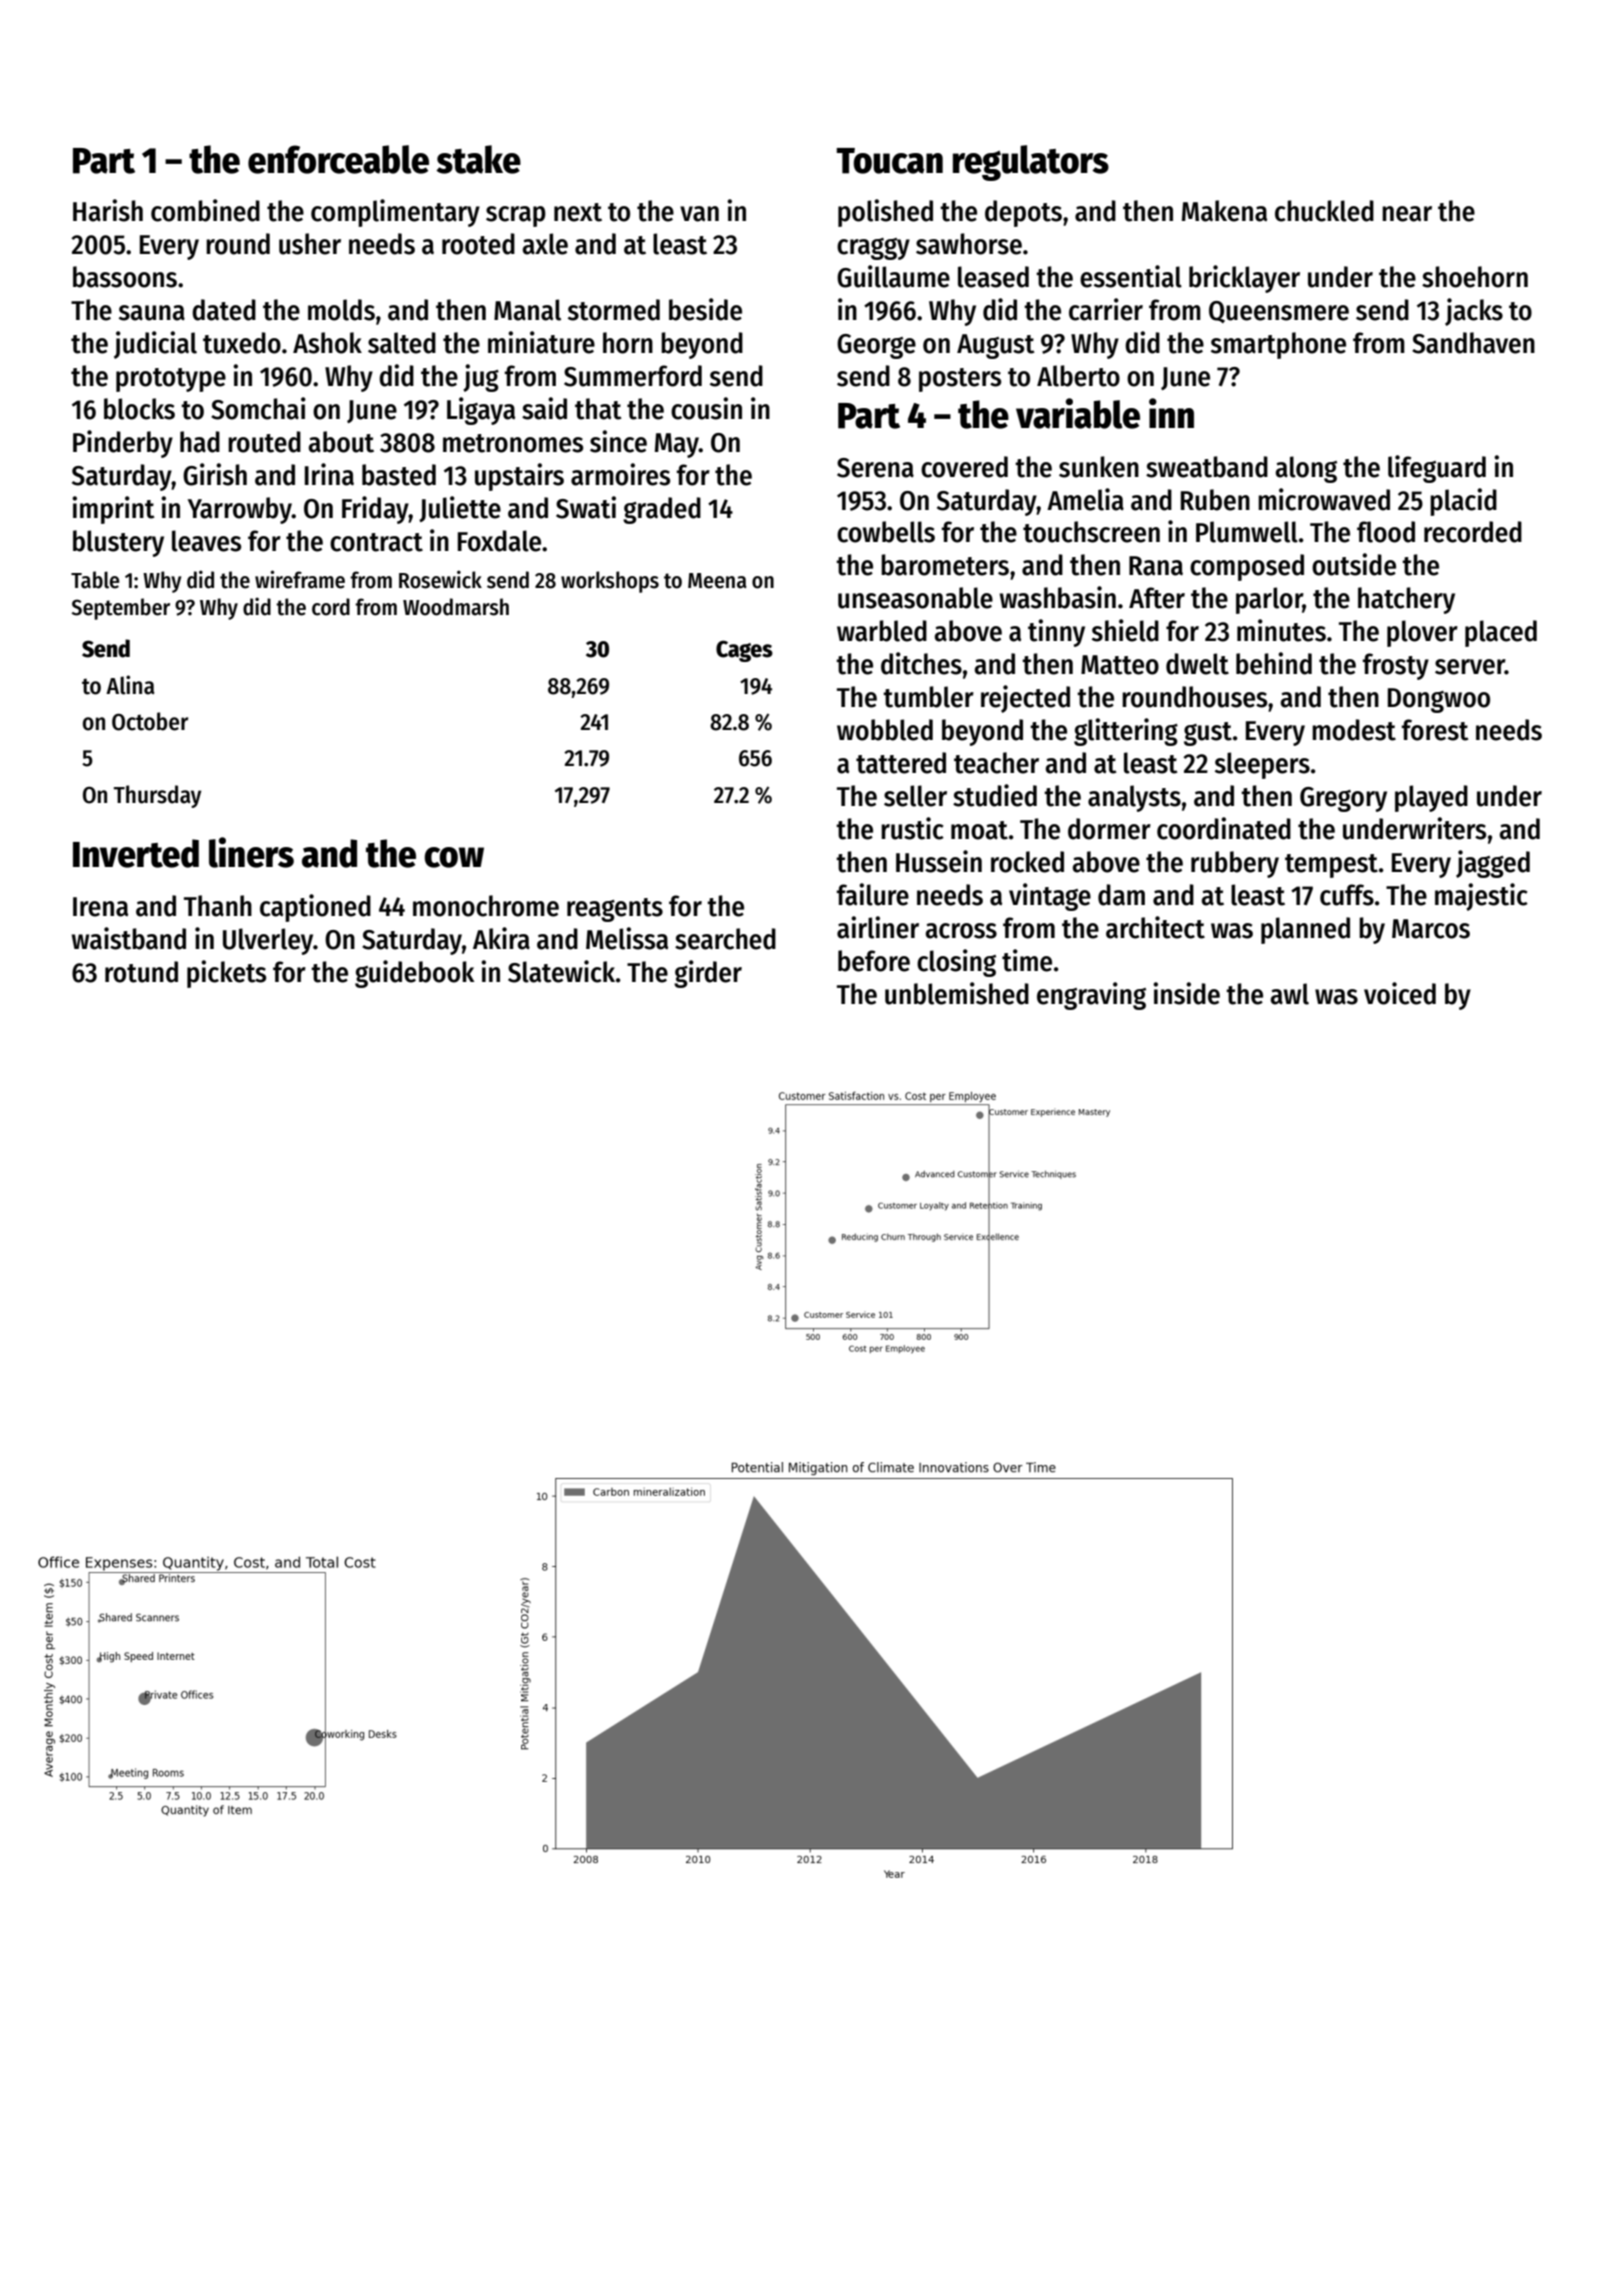 The height and width of the screenshot is (2292, 1620). Describe the element at coordinates (872, 894) in the screenshot. I see `failure` at that location.
